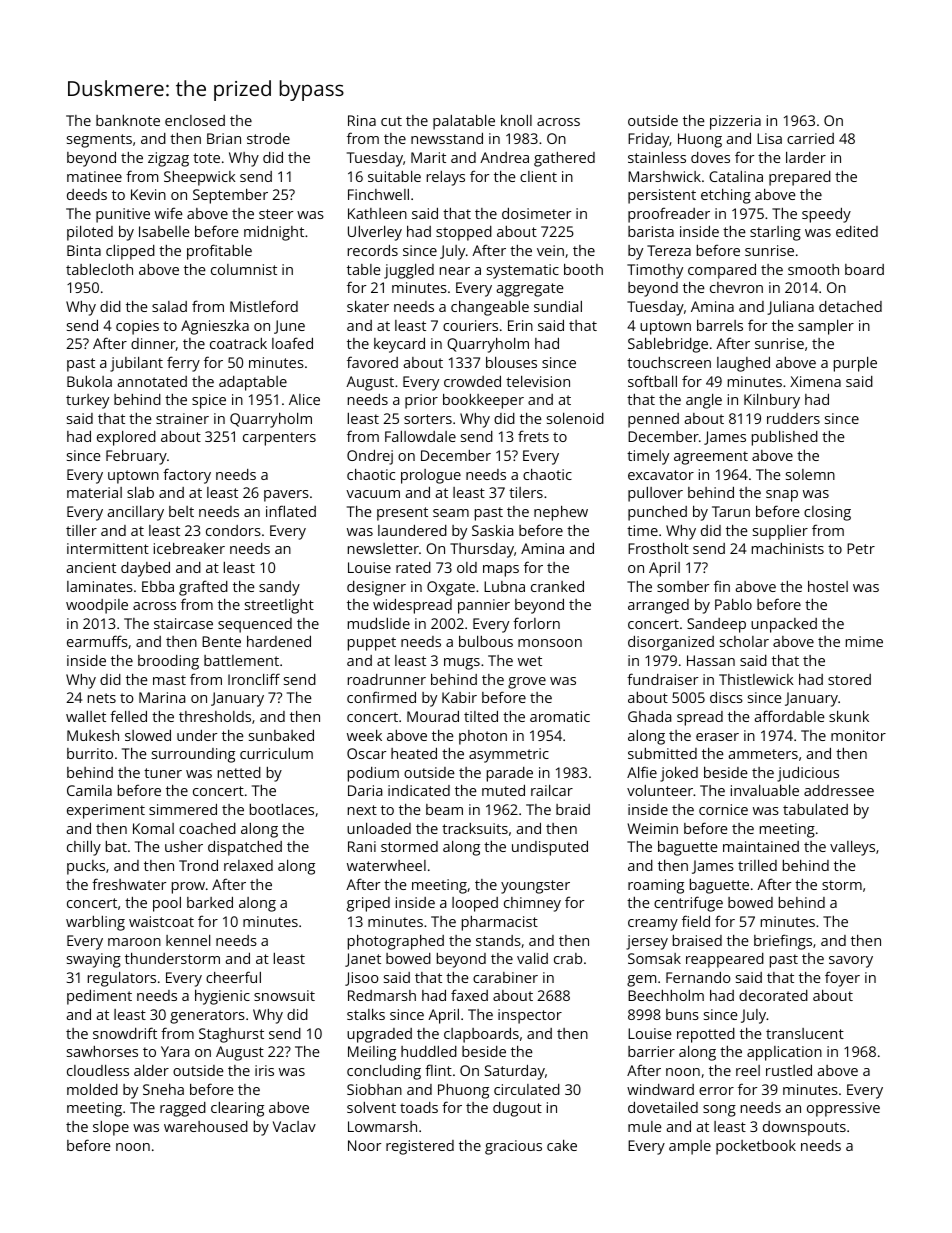 The image size is (952, 1233). I want to click on streetlight, so click(279, 606).
